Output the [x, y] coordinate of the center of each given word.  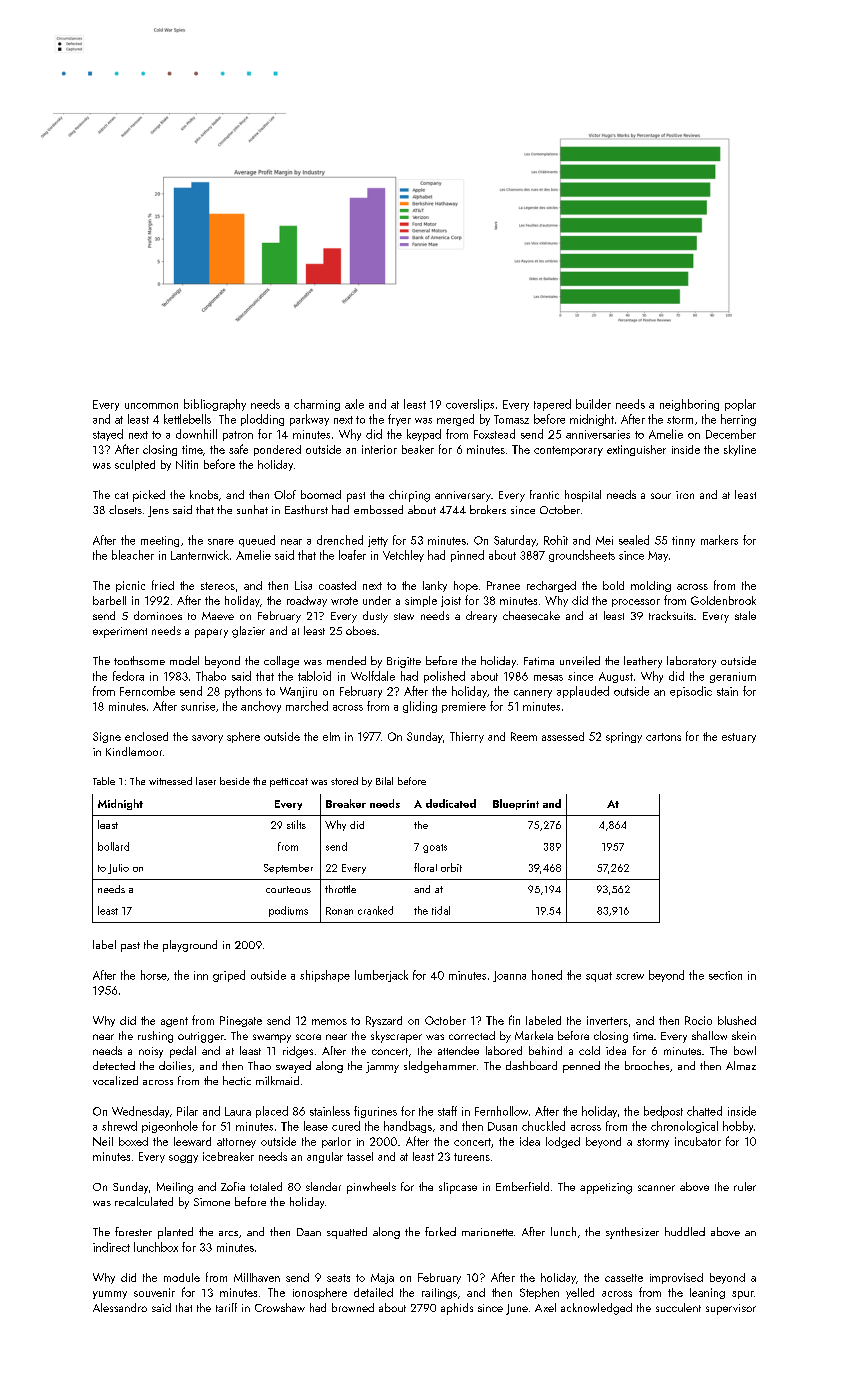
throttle [340, 889]
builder [593, 404]
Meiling [175, 1188]
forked [440, 1231]
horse [154, 975]
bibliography [215, 405]
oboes [361, 630]
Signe [107, 737]
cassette [624, 1278]
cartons [663, 737]
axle [354, 404]
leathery [643, 662]
